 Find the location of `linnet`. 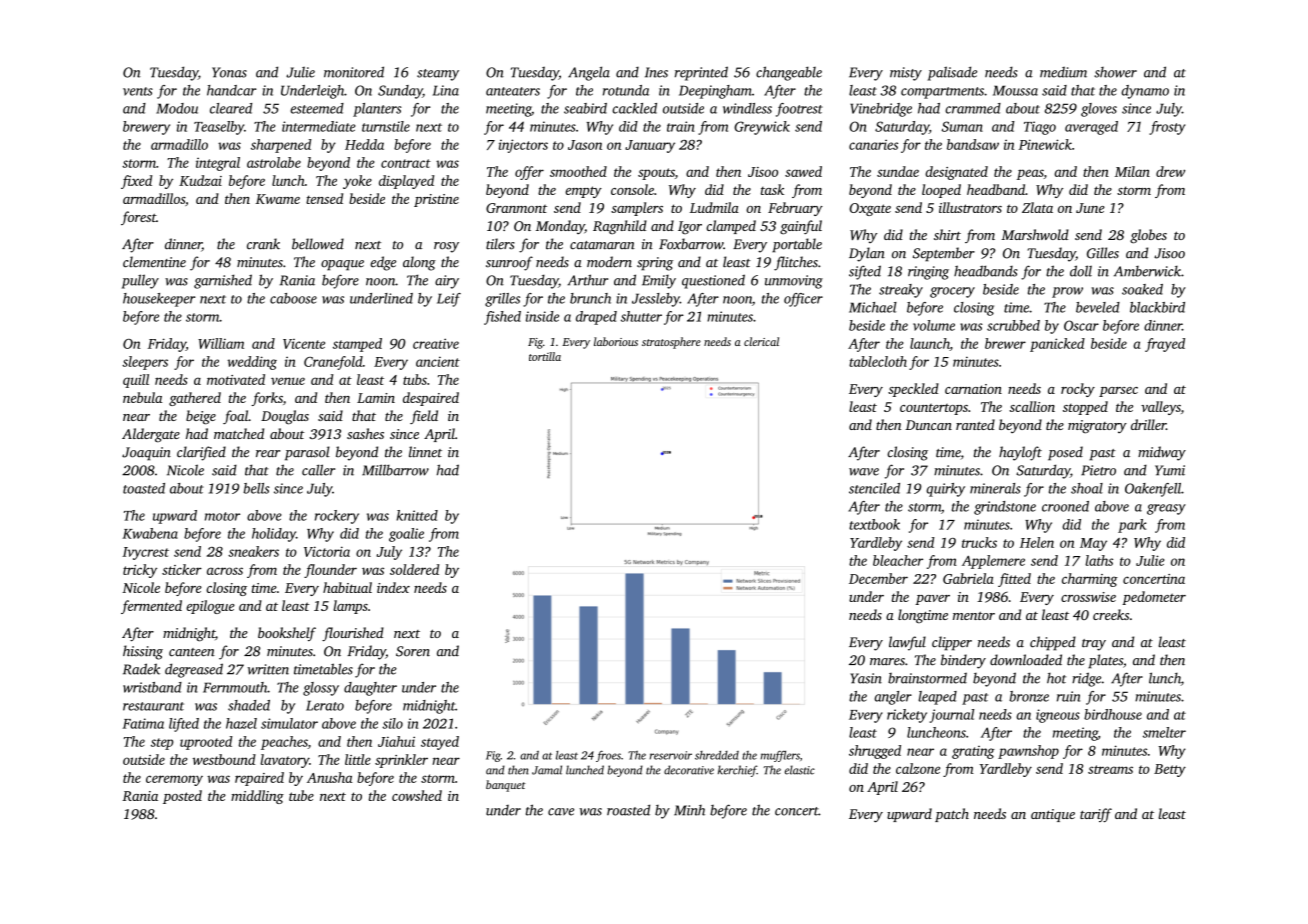

linnet is located at coordinates (425, 452).
